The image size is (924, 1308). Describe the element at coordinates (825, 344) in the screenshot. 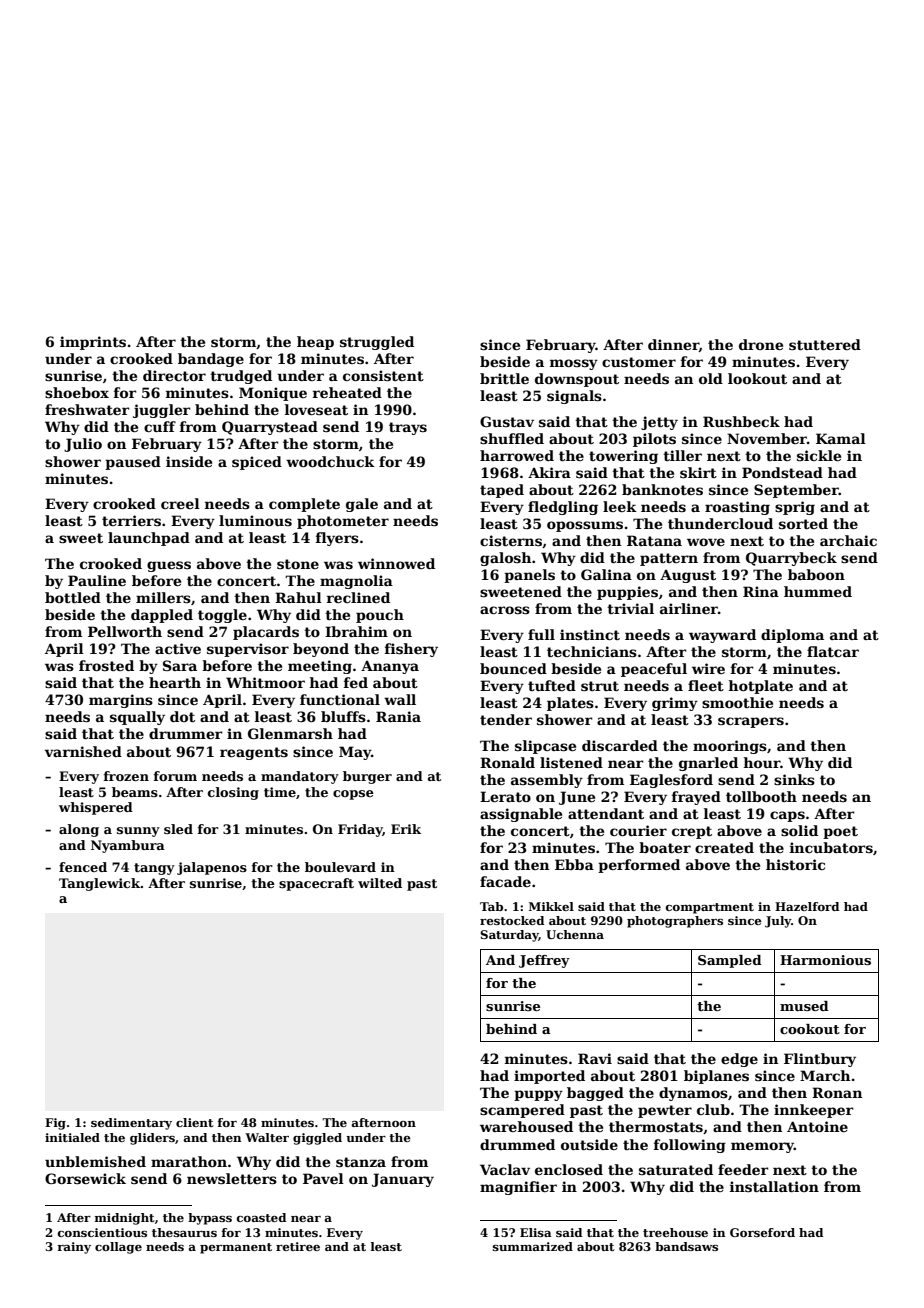

I see `stuttered` at that location.
